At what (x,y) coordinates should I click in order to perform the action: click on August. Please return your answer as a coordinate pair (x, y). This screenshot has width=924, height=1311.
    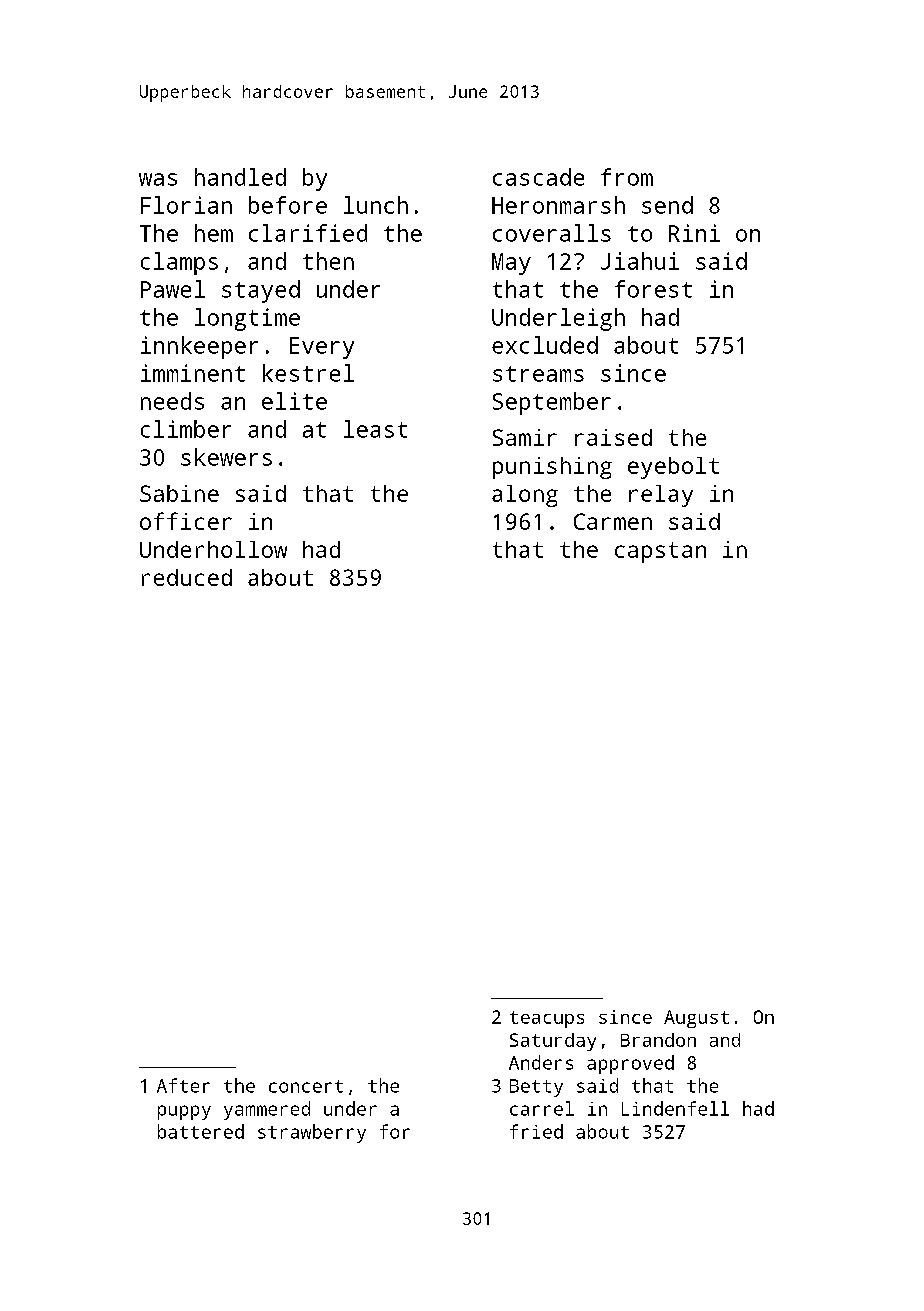
    Looking at the image, I should click on (696, 1019).
